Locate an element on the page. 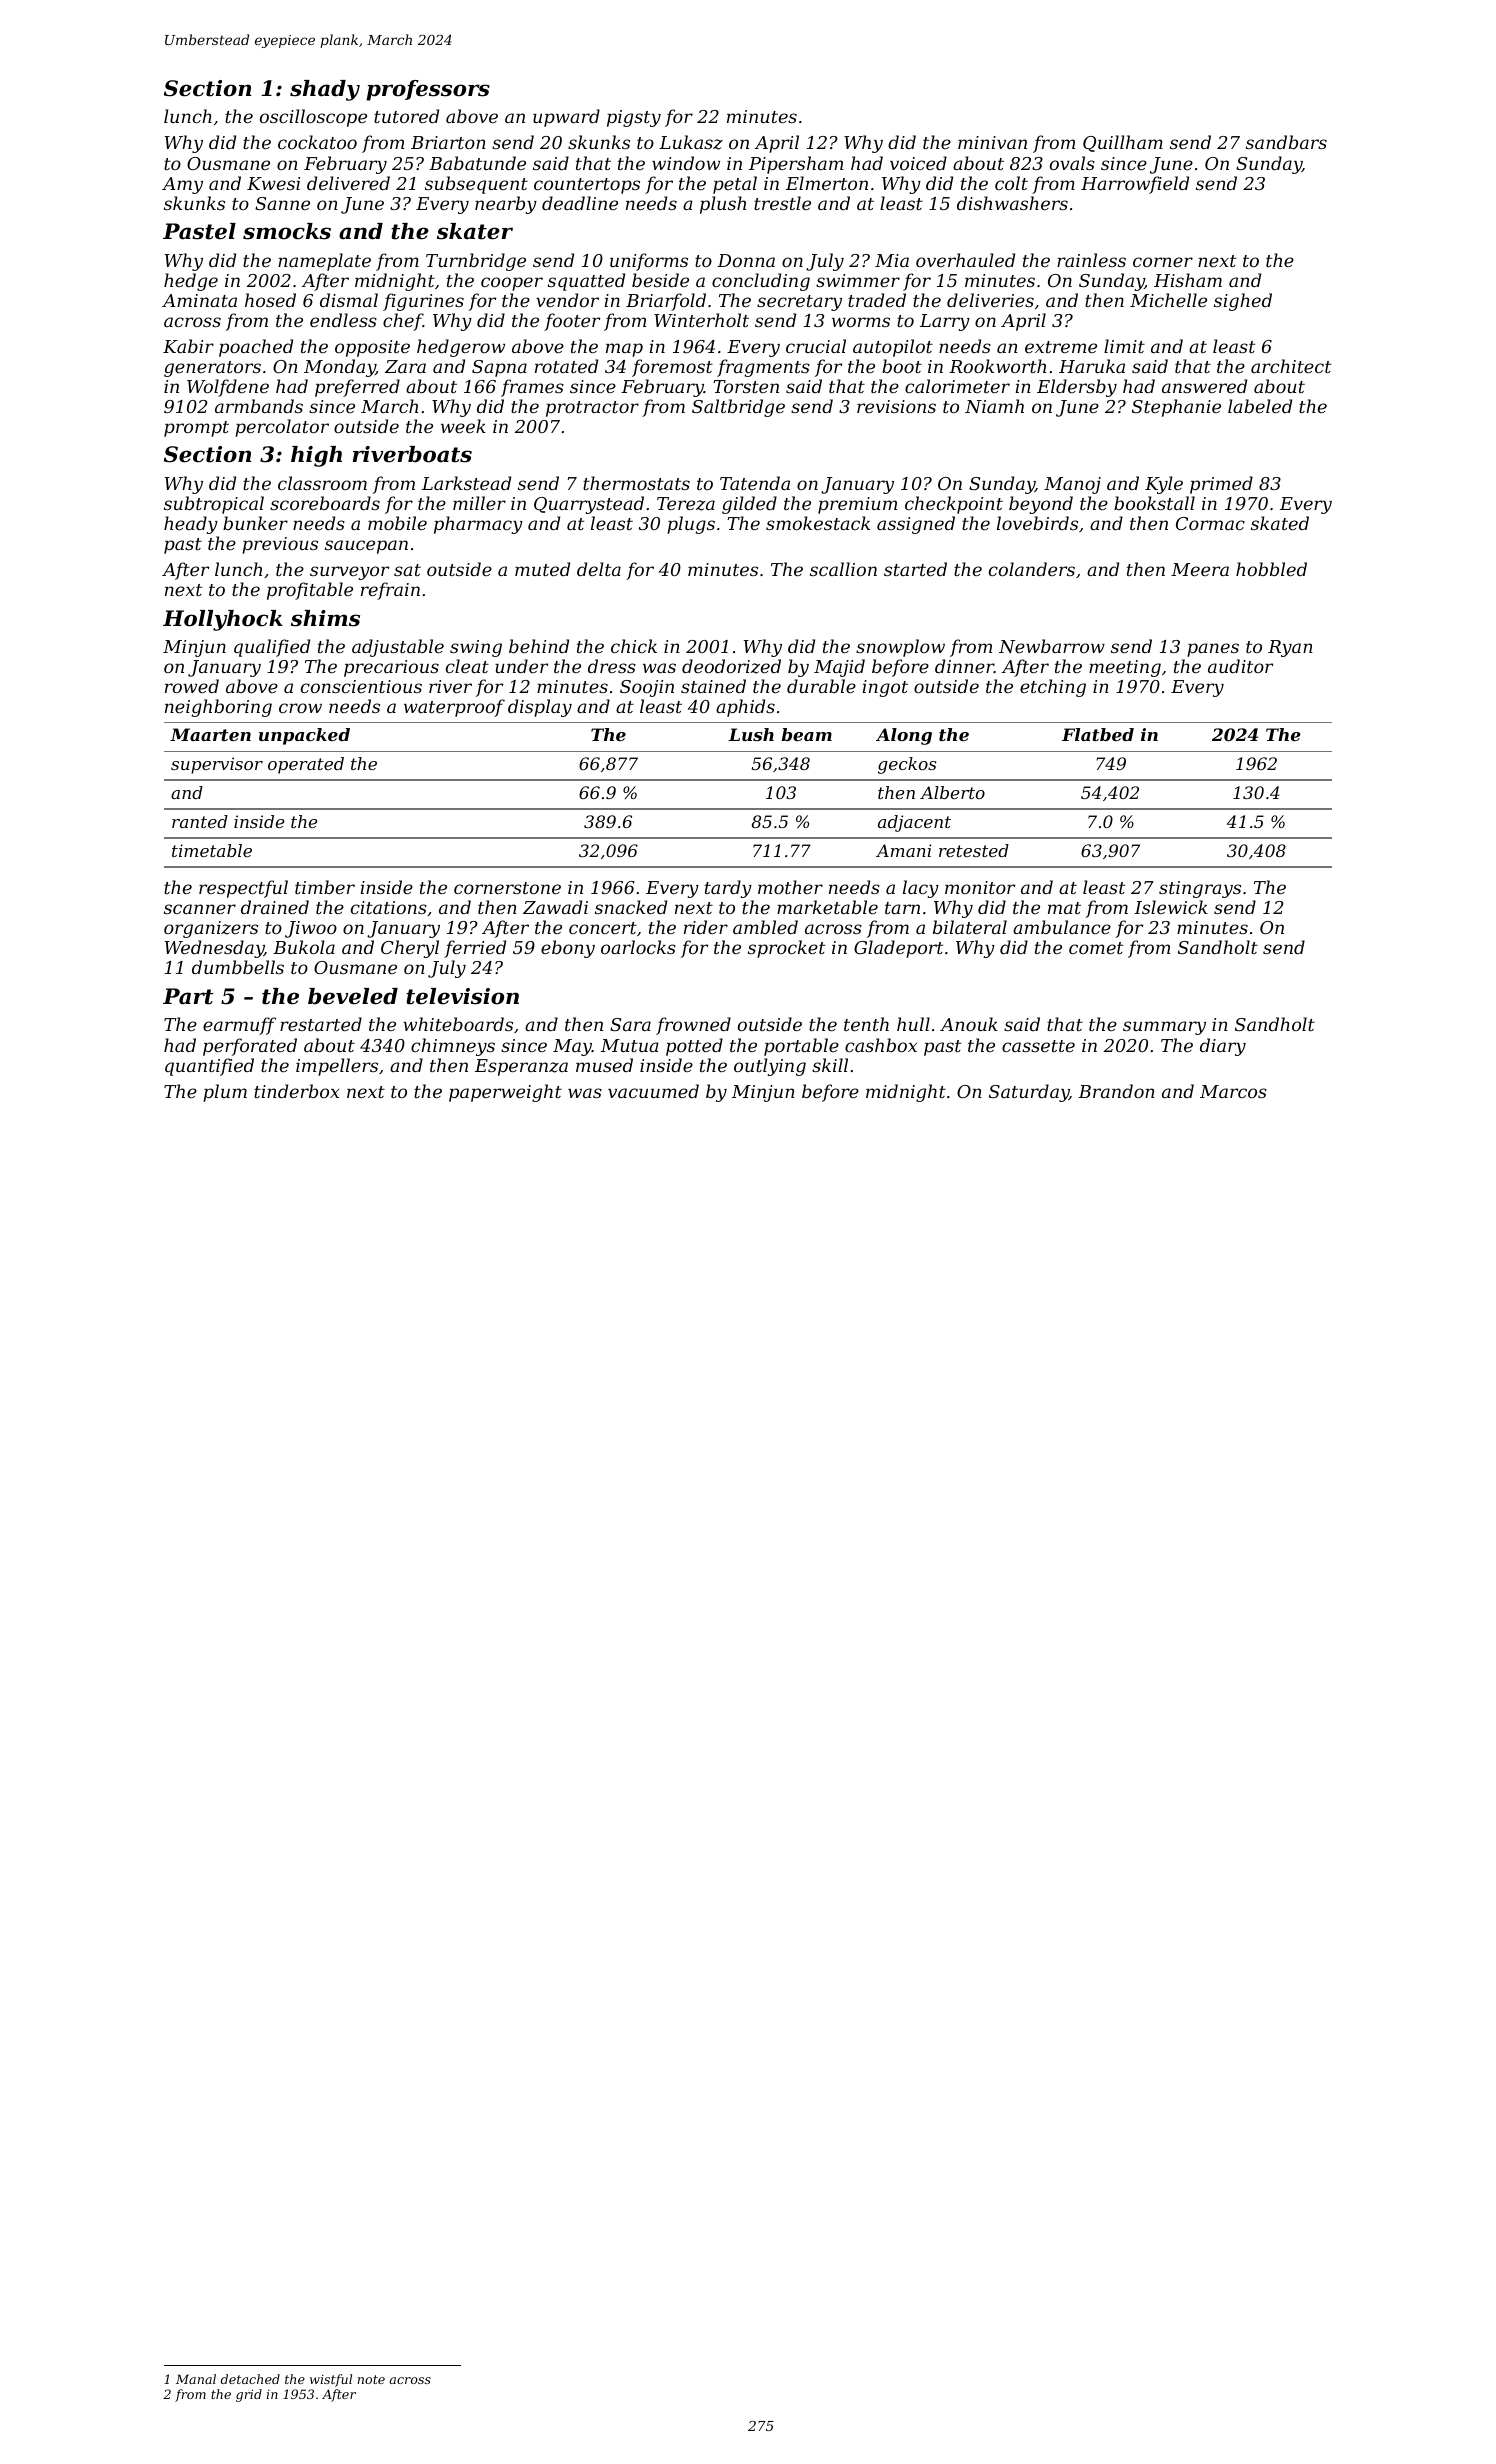 The image size is (1496, 2464). pigsty is located at coordinates (634, 118).
